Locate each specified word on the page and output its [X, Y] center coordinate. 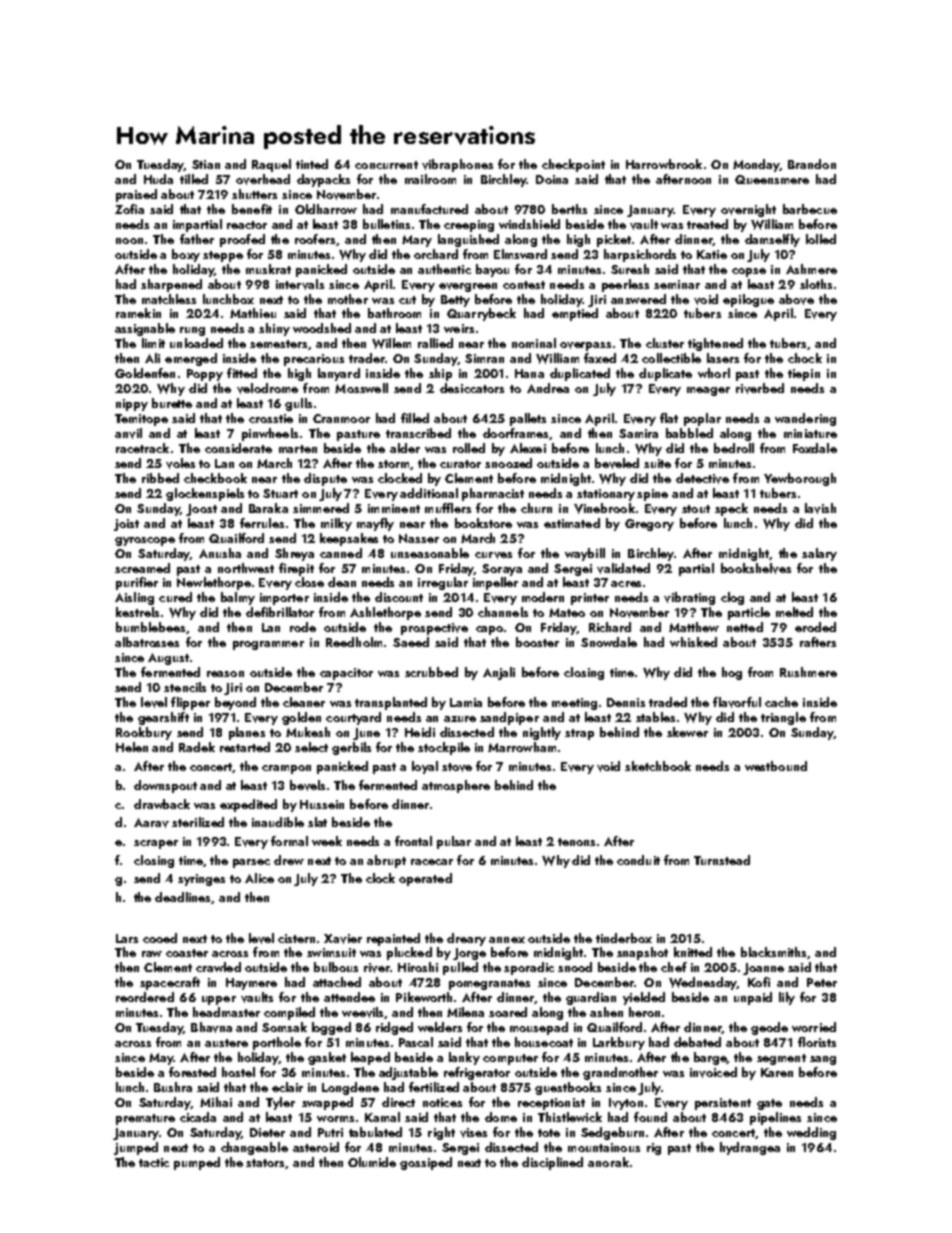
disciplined [552, 1163]
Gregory [649, 525]
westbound [776, 766]
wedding [811, 1133]
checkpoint [573, 165]
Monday [756, 165]
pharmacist [493, 494]
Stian [206, 164]
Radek [197, 747]
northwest [246, 568]
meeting [574, 704]
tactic [154, 1162]
